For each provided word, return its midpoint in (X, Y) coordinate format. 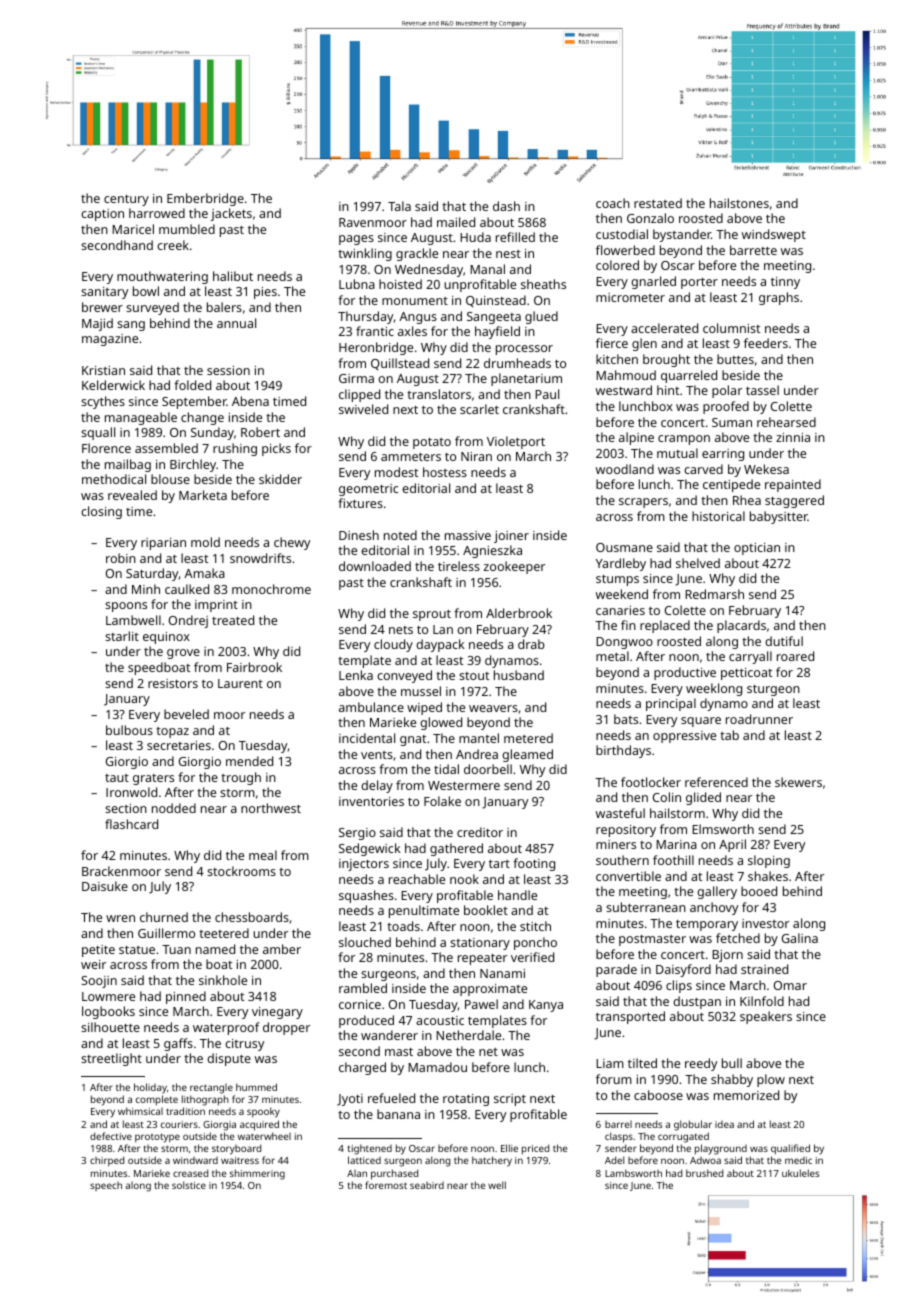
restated (658, 203)
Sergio (357, 834)
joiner (511, 537)
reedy (701, 1064)
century (126, 200)
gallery (717, 892)
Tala (399, 206)
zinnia (793, 437)
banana (398, 1114)
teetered (224, 933)
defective (111, 1136)
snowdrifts (260, 558)
